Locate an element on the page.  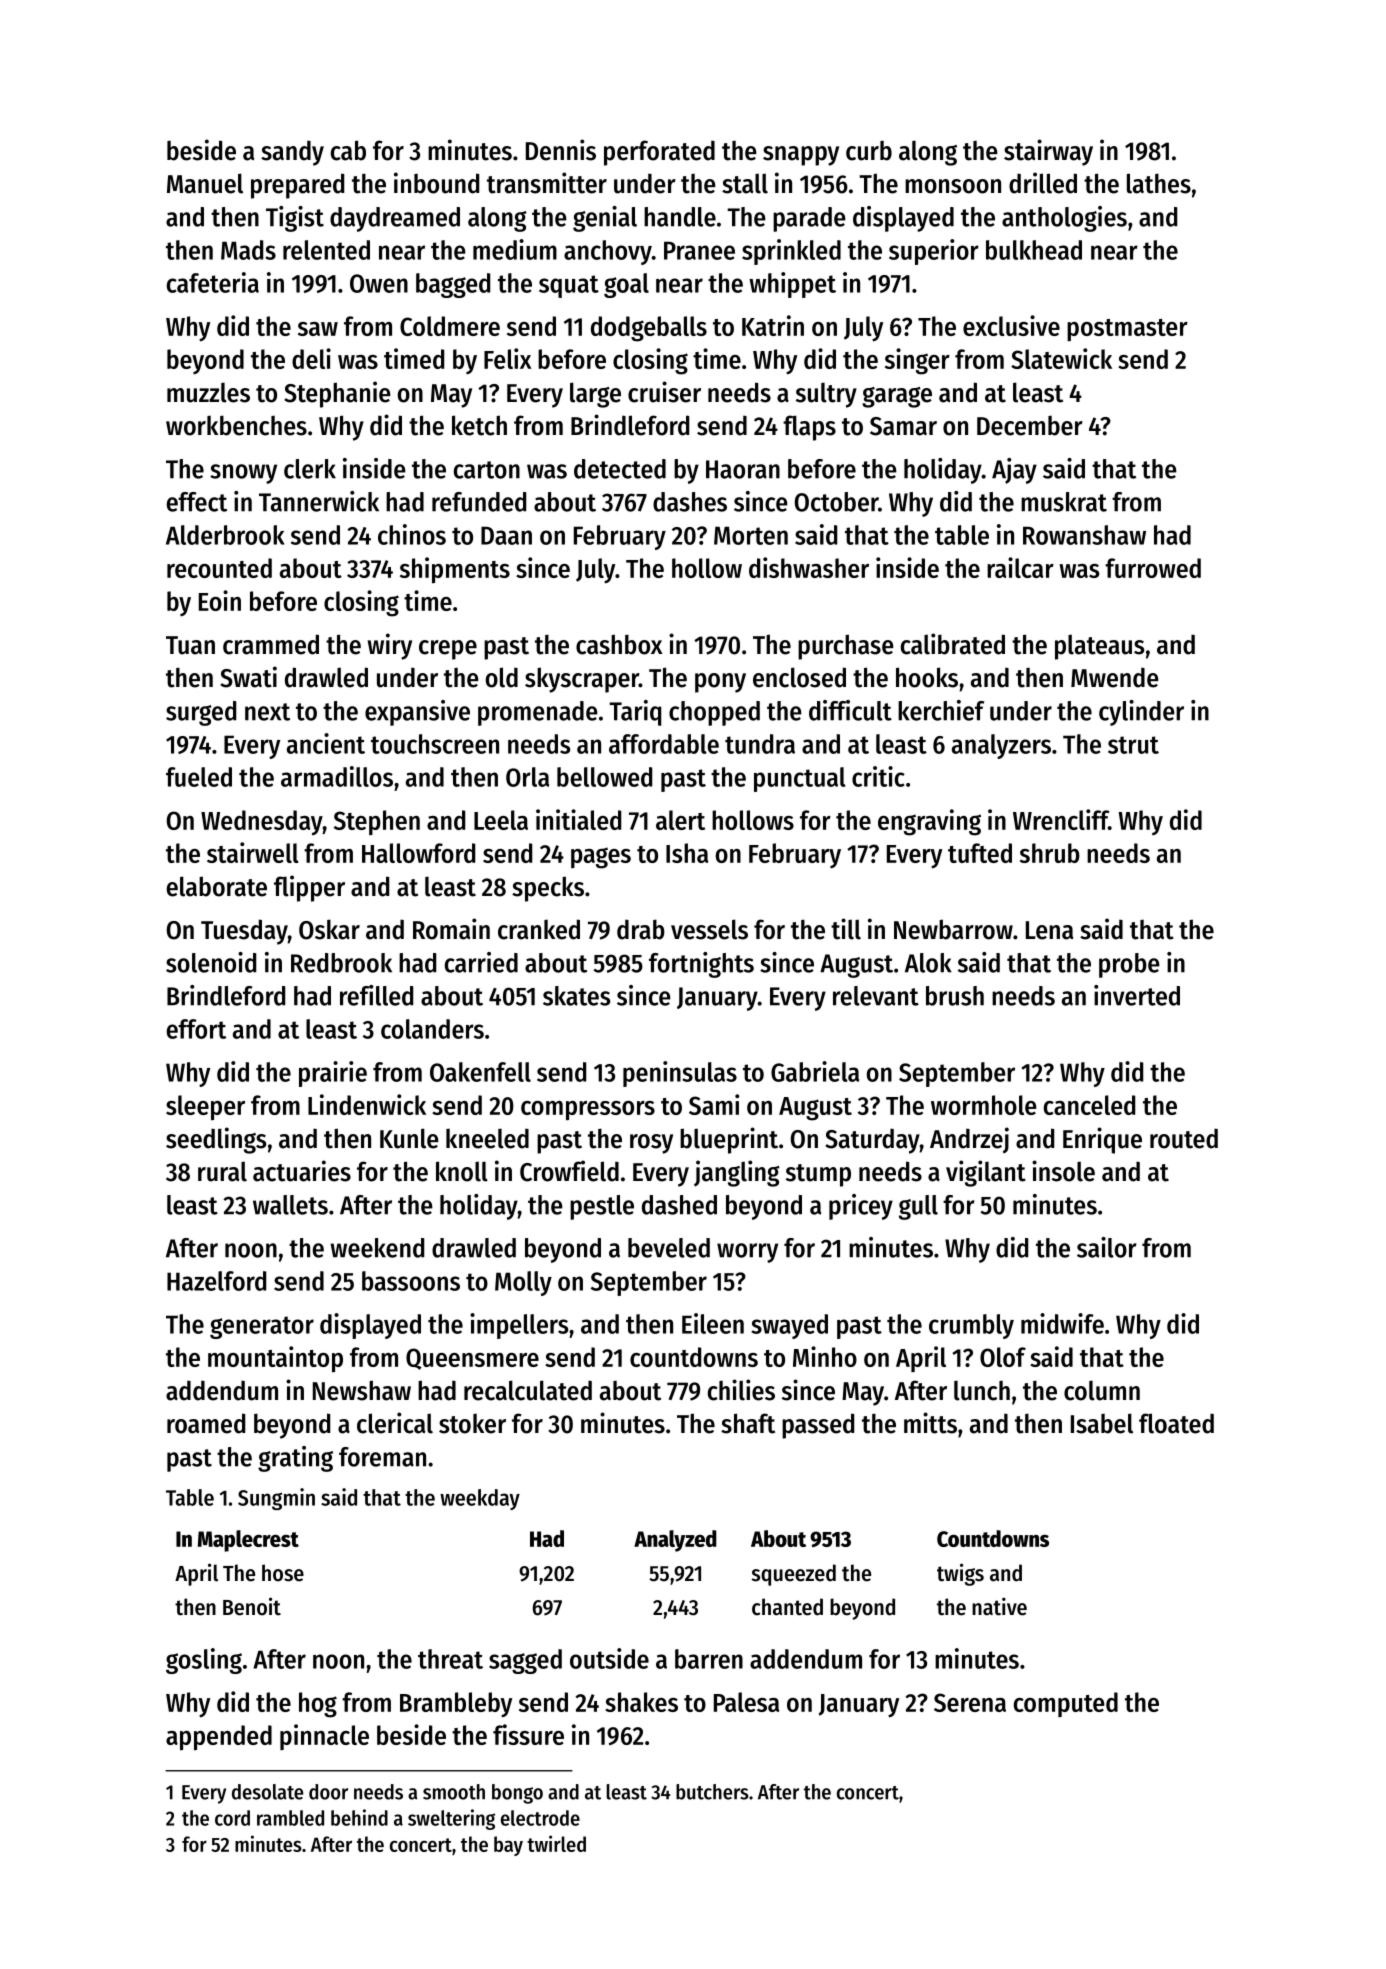
cord is located at coordinates (232, 1818).
